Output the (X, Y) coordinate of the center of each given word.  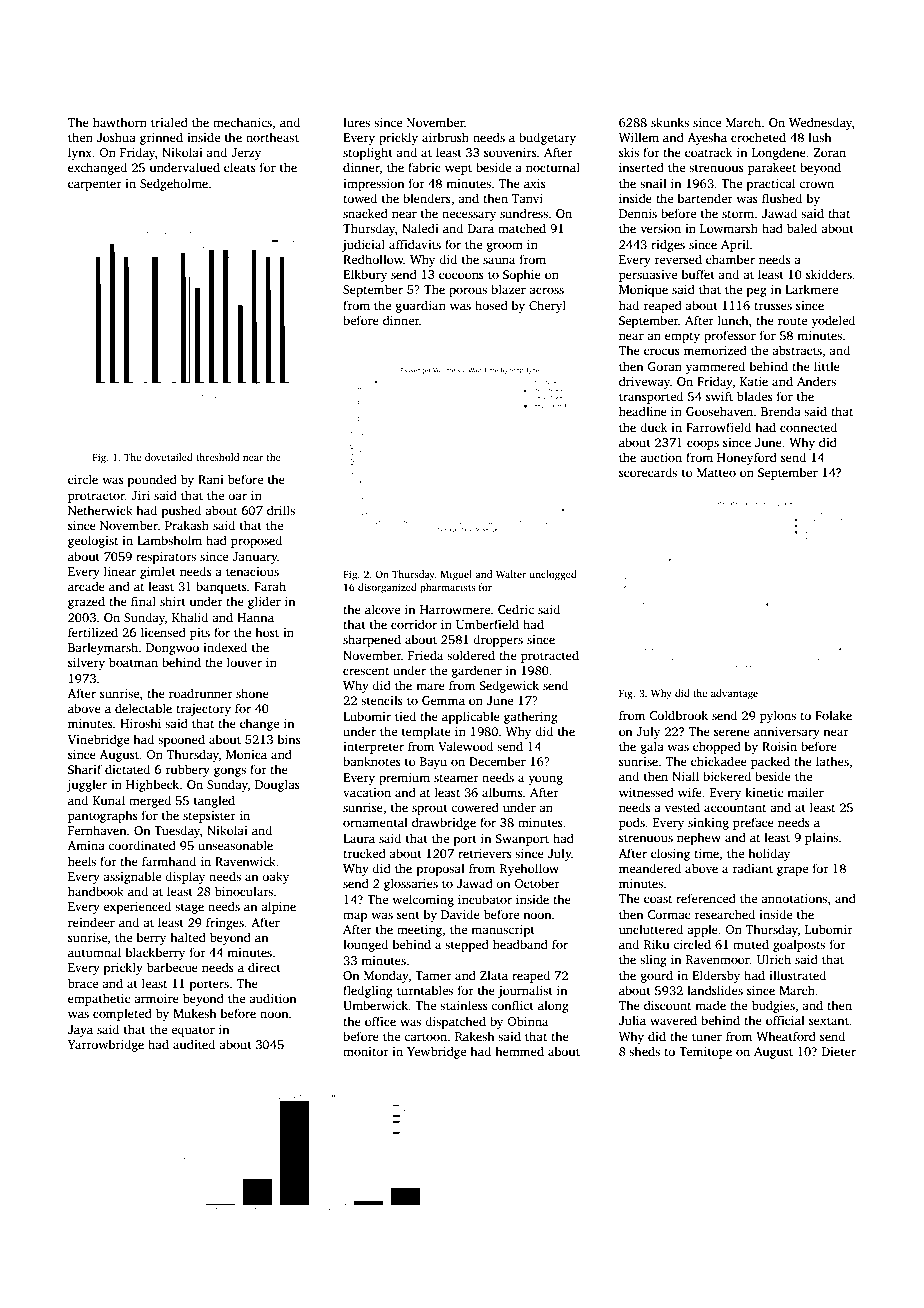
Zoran (830, 152)
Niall (685, 776)
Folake (833, 715)
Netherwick (100, 510)
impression (373, 185)
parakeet (772, 168)
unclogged (553, 575)
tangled (214, 801)
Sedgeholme (174, 184)
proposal (441, 869)
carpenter (95, 185)
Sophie (522, 275)
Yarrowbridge (106, 1045)
